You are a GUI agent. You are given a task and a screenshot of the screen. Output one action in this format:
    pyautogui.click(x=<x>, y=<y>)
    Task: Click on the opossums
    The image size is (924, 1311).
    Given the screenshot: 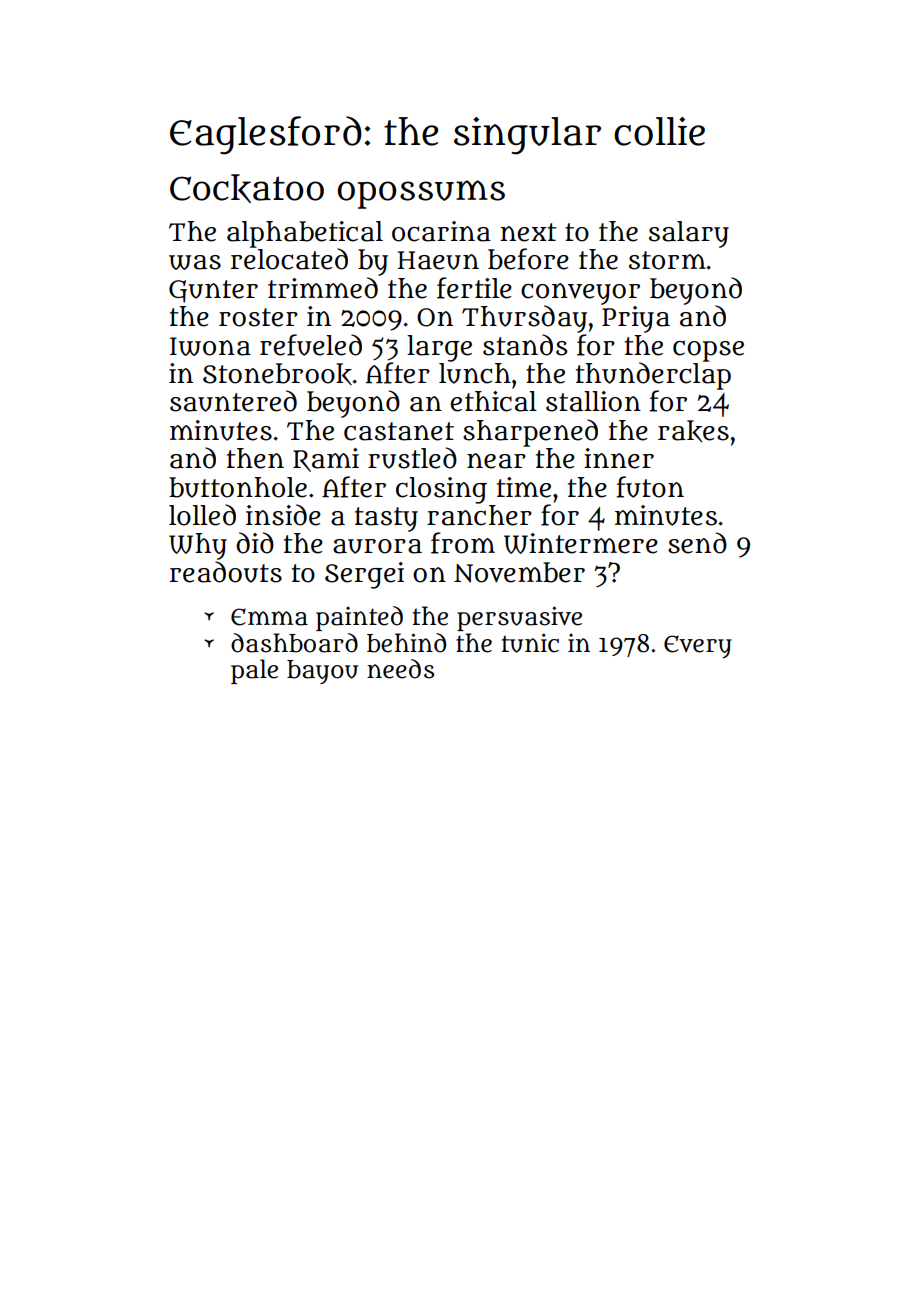 What is the action you would take?
    pyautogui.click(x=421, y=194)
